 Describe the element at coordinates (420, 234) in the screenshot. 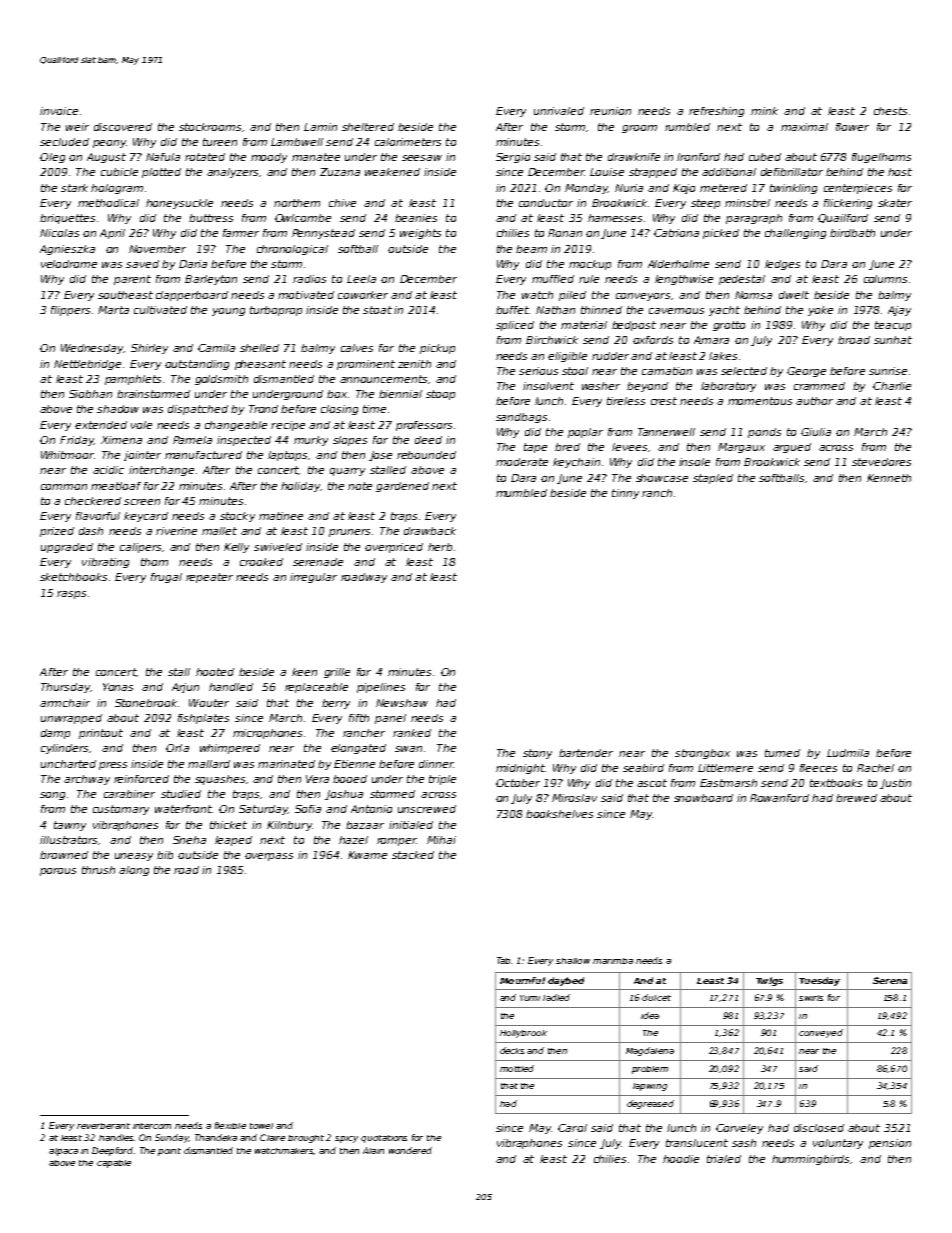

I see `weights` at that location.
